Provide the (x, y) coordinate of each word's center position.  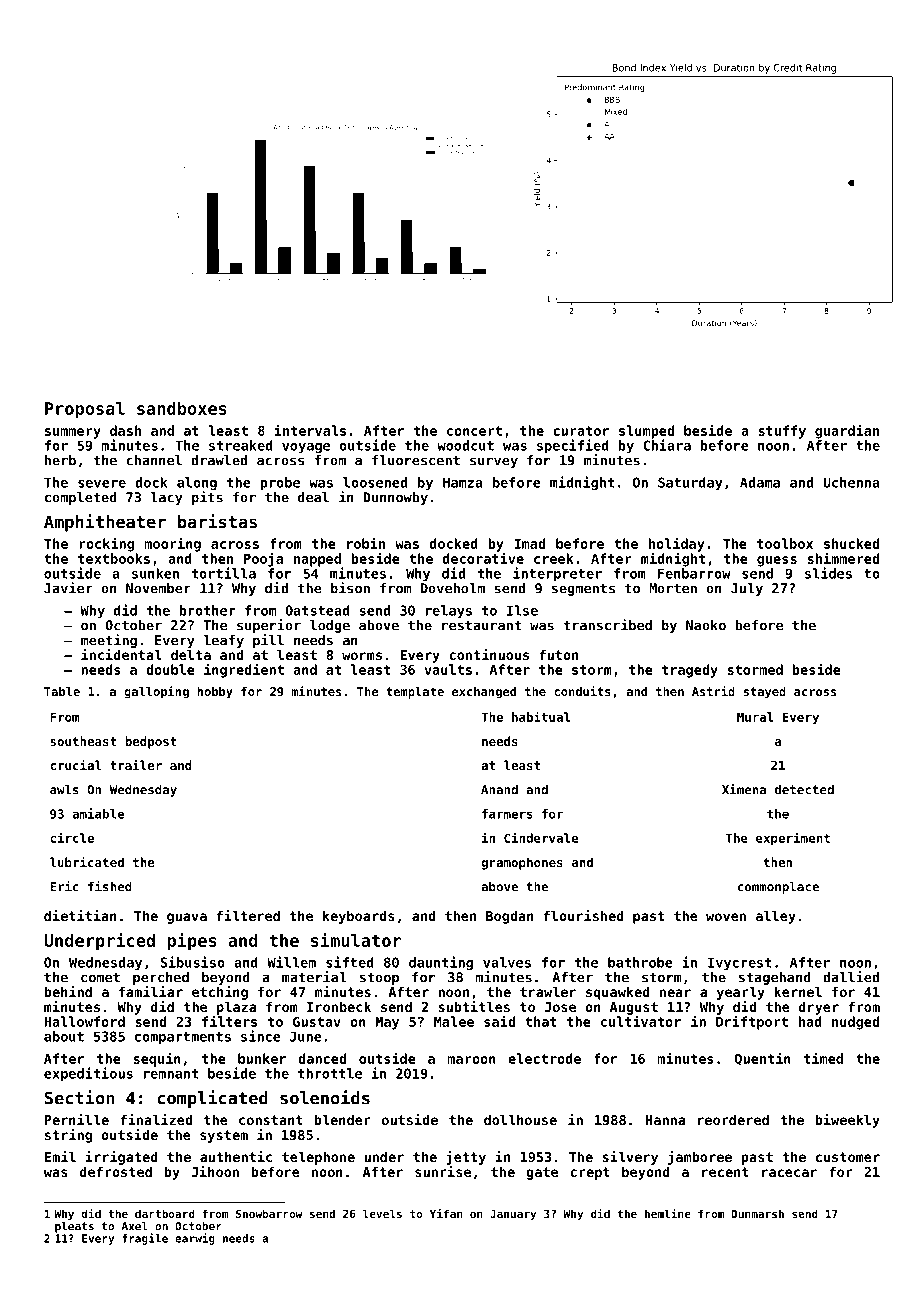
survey (494, 462)
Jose (560, 1007)
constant (271, 1120)
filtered (248, 915)
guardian (847, 431)
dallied (851, 977)
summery (73, 433)
